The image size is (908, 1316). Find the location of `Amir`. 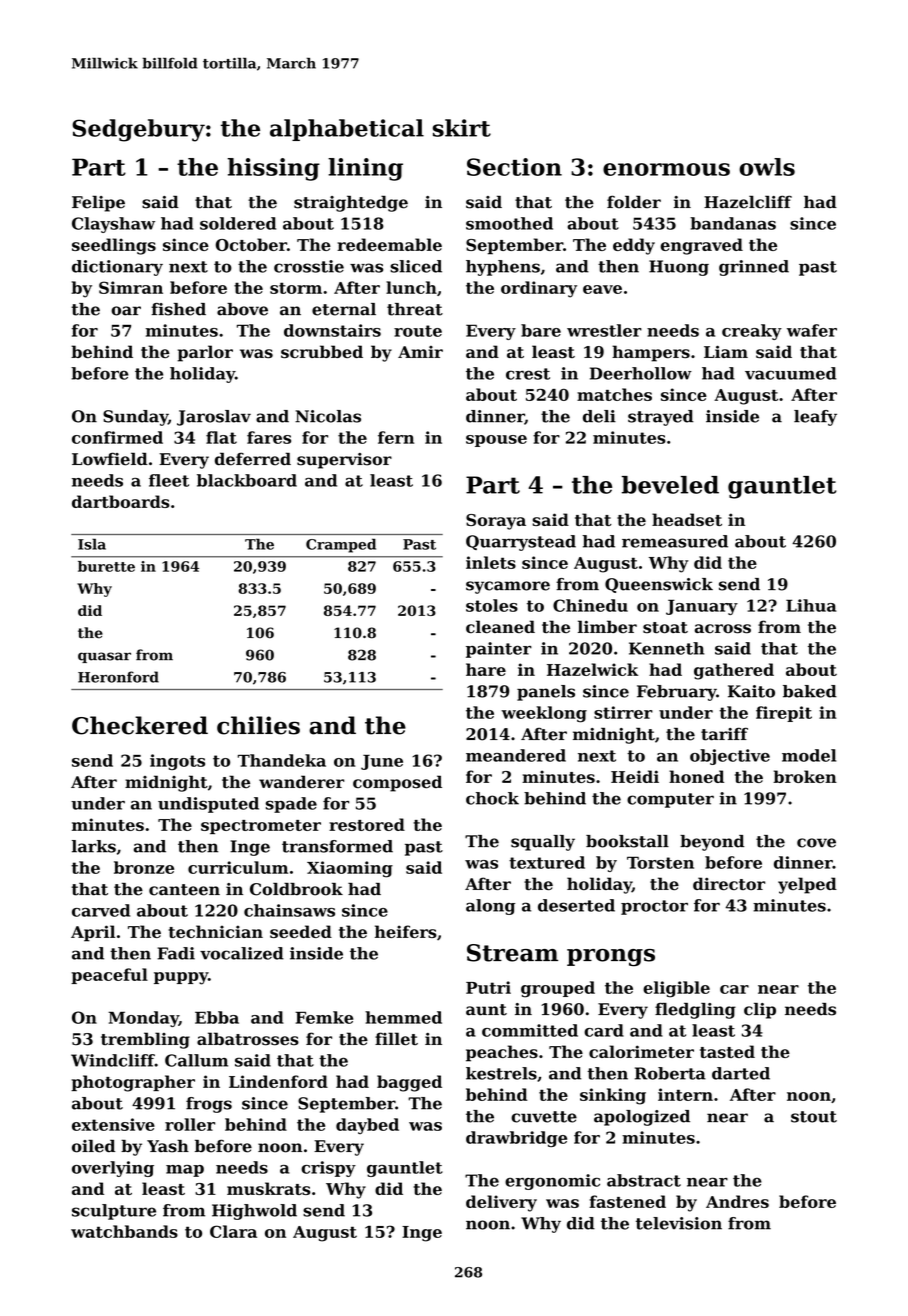

Amir is located at coordinates (420, 352).
